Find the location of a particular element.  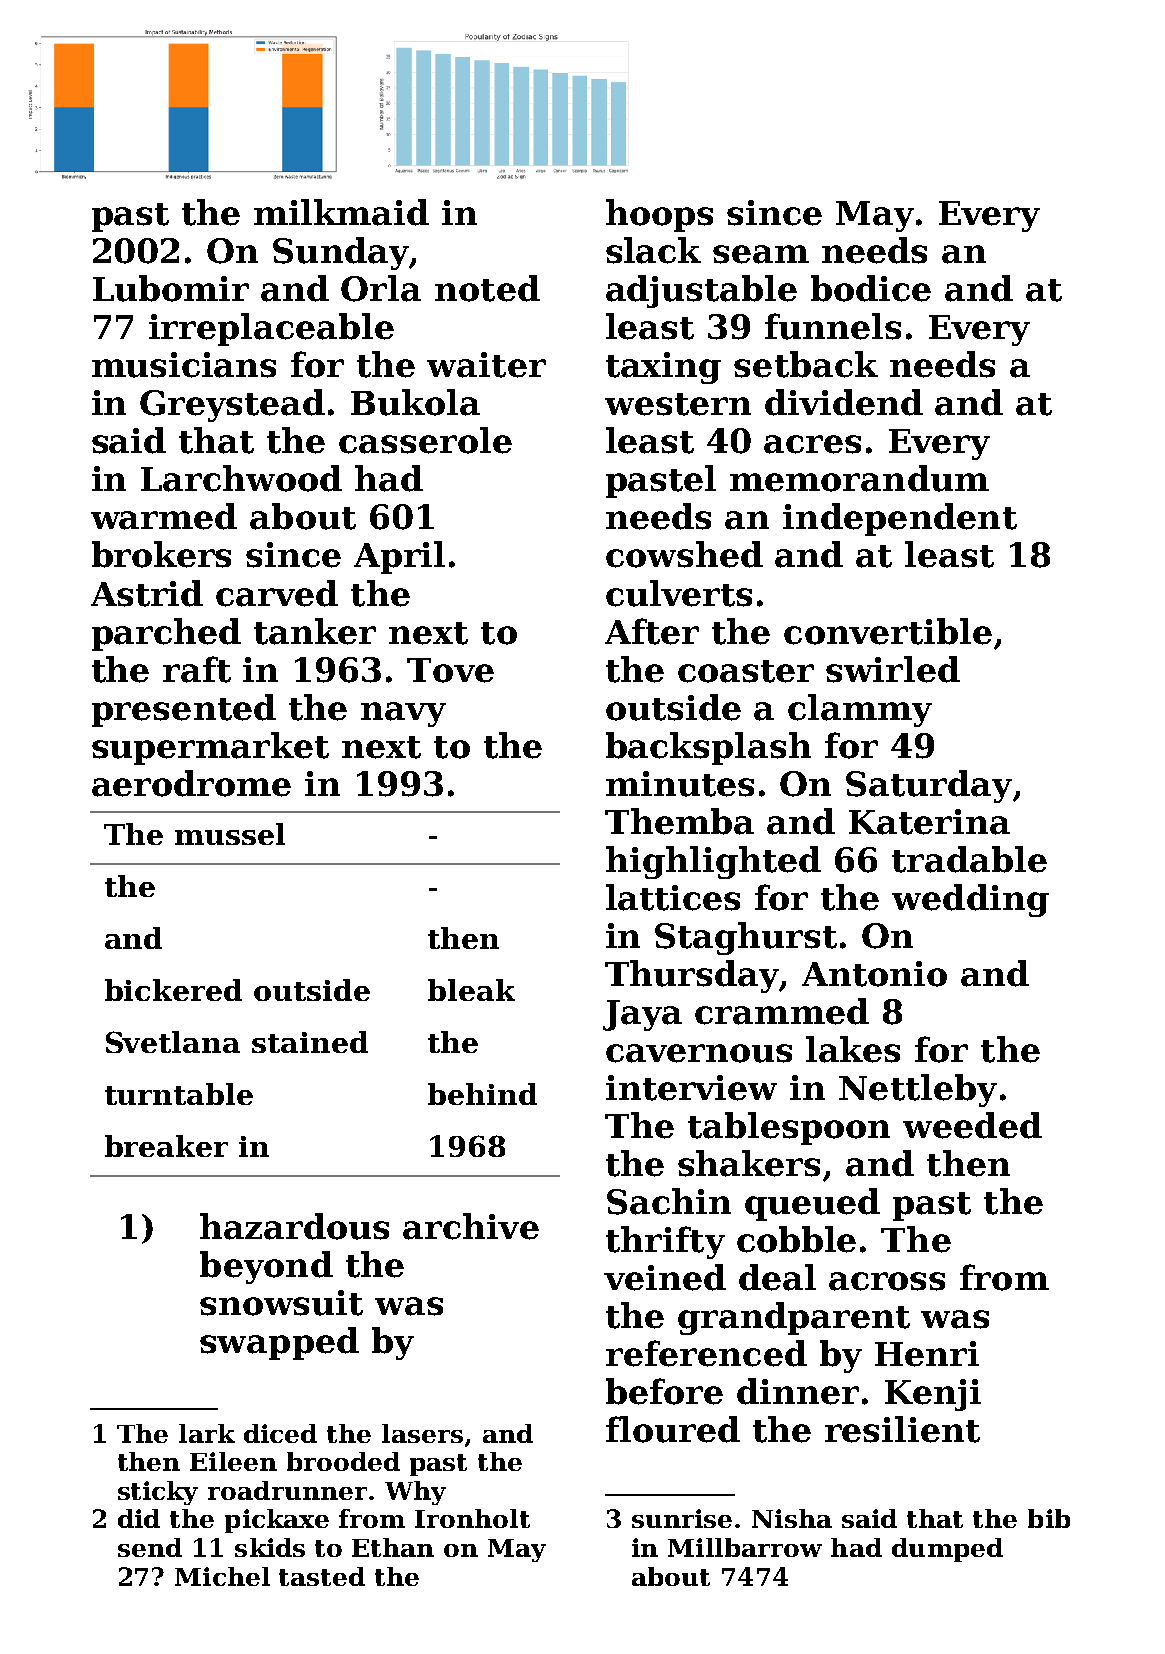

Antonio is located at coordinates (874, 974).
